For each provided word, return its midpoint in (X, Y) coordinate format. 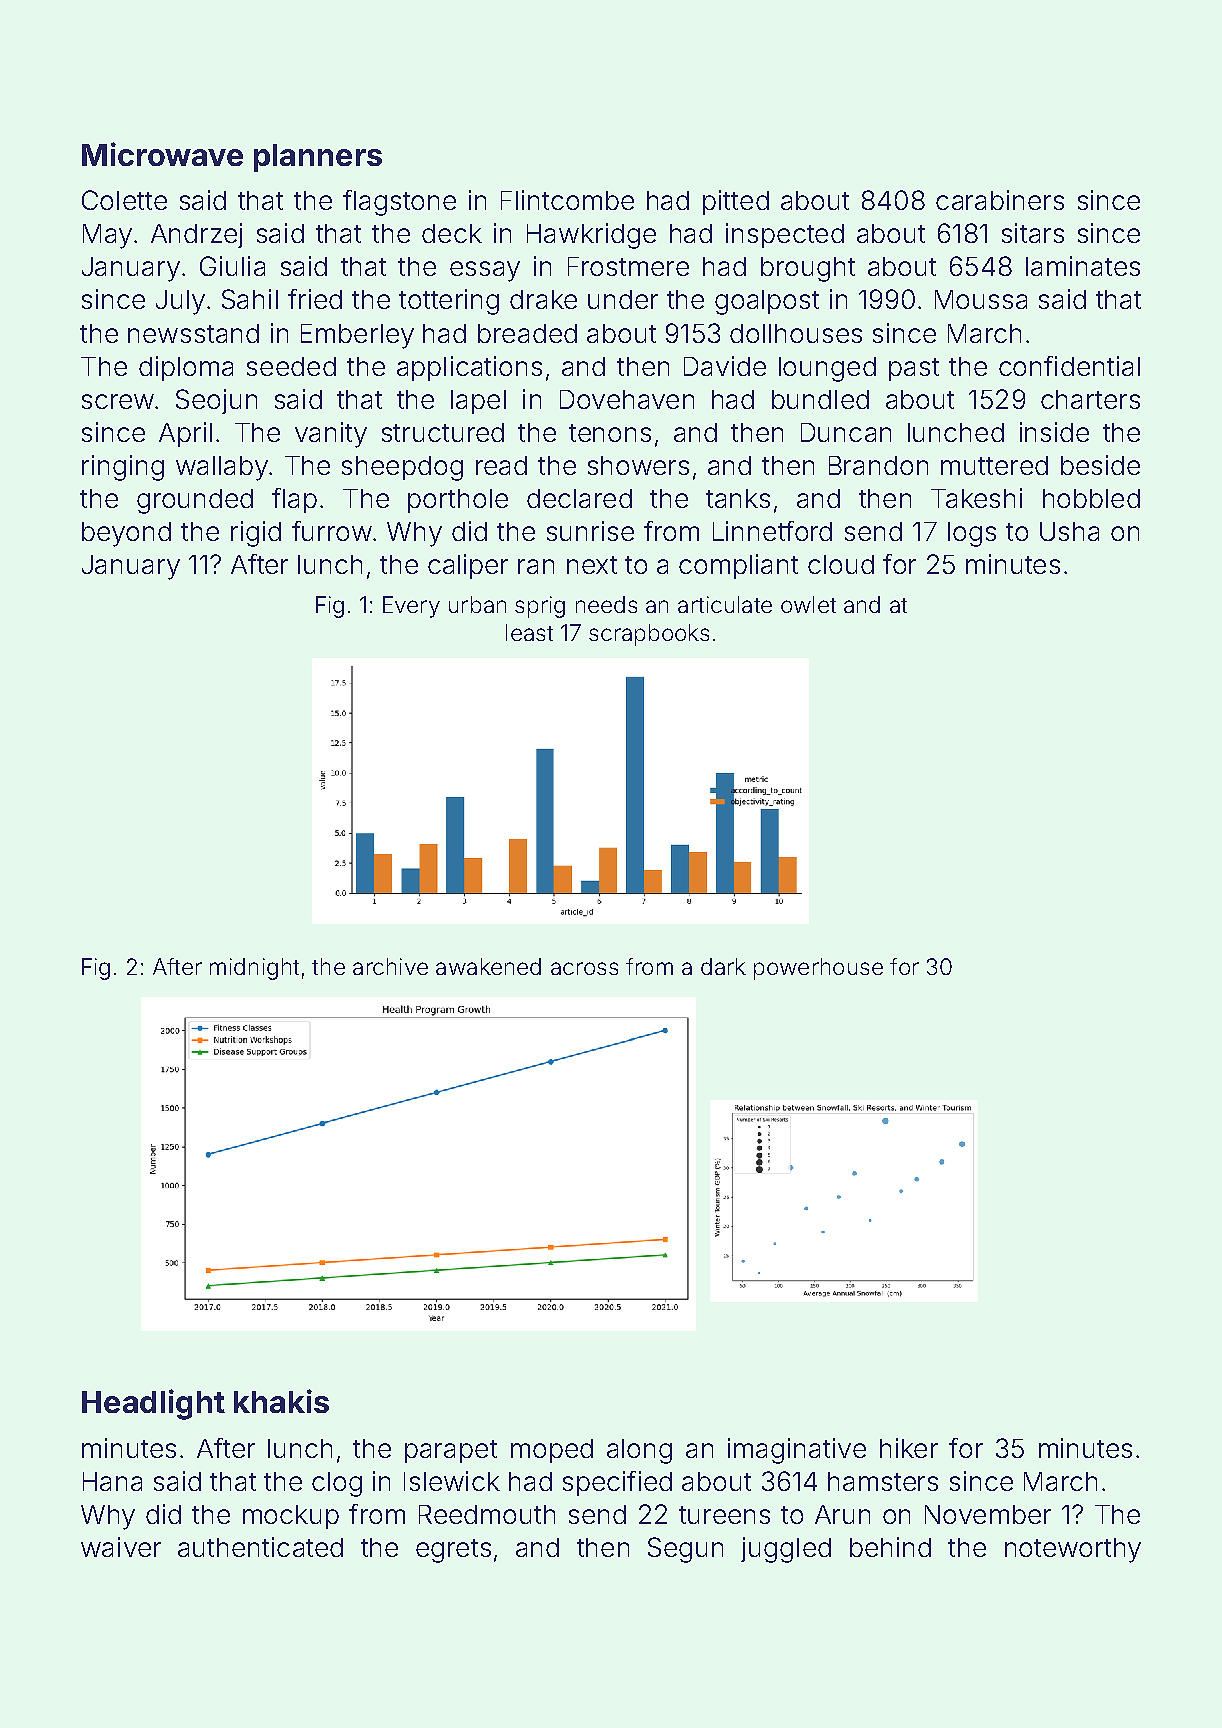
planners (318, 158)
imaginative (797, 1451)
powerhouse (818, 969)
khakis (281, 1401)
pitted (736, 202)
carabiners (1000, 200)
